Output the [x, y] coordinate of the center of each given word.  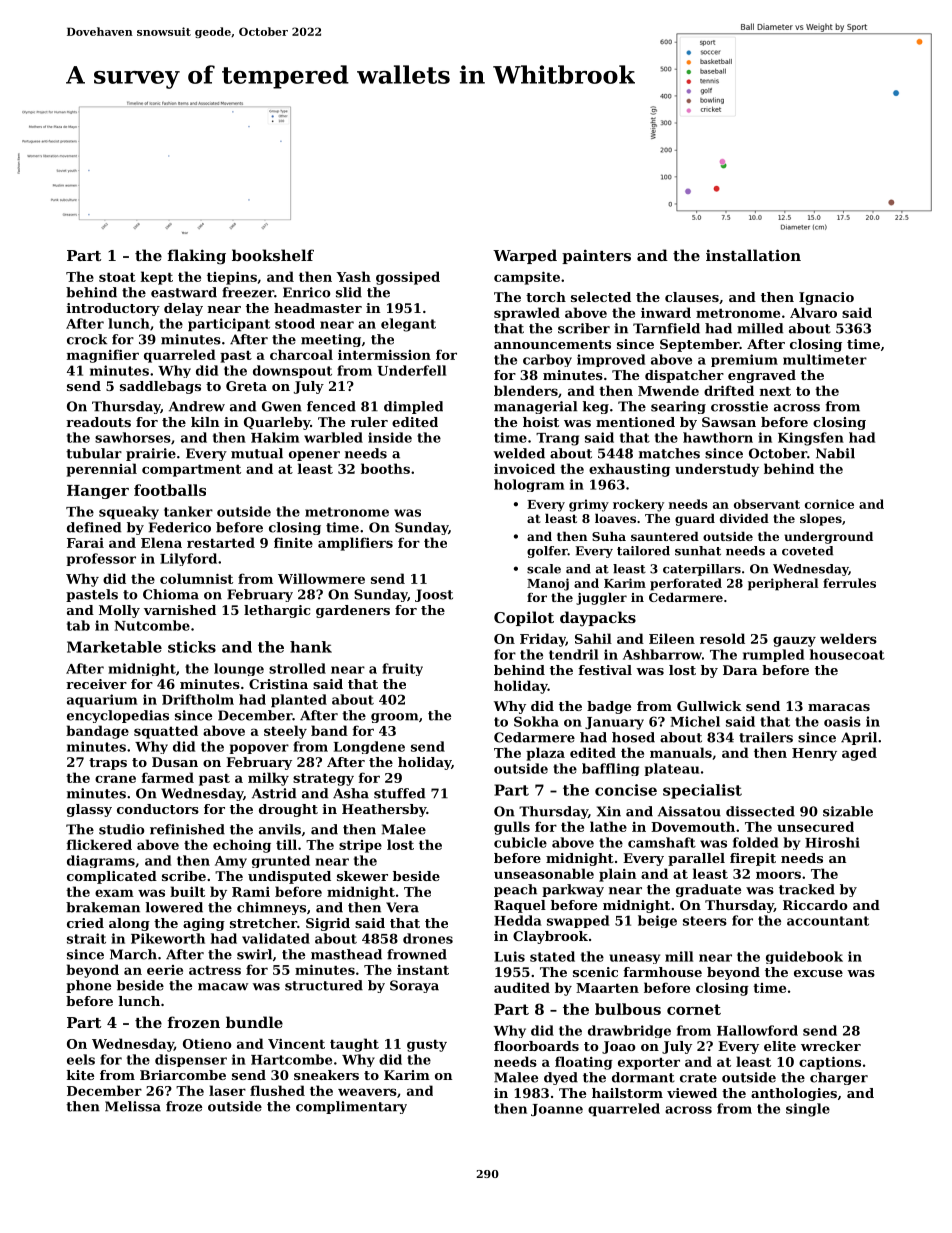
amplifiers [355, 544]
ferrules [849, 583]
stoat [117, 277]
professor [101, 559]
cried [85, 923]
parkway [573, 890]
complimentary [351, 1107]
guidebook [804, 957]
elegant [408, 325]
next [775, 391]
